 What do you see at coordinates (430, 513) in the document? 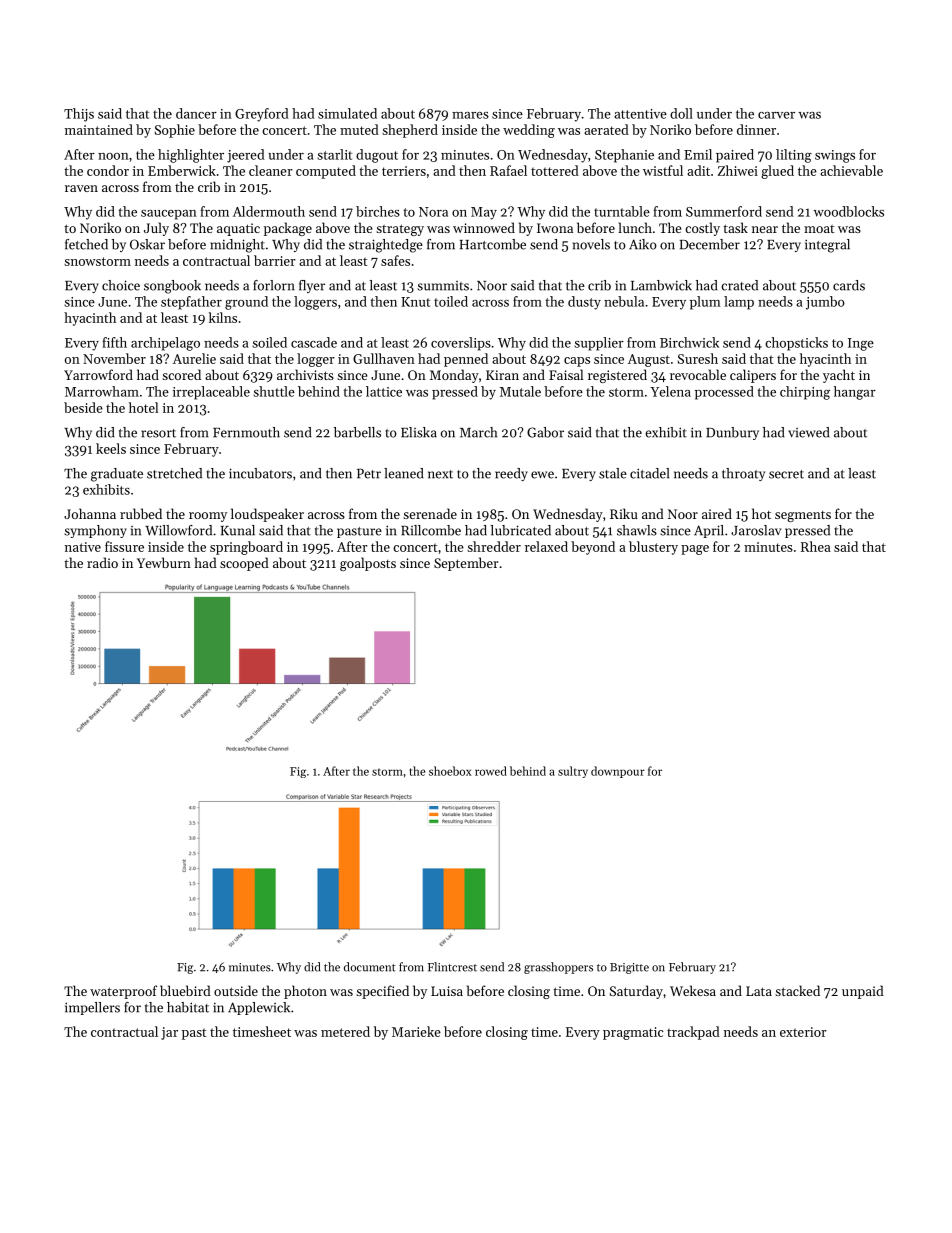
I see `serenade` at bounding box center [430, 513].
